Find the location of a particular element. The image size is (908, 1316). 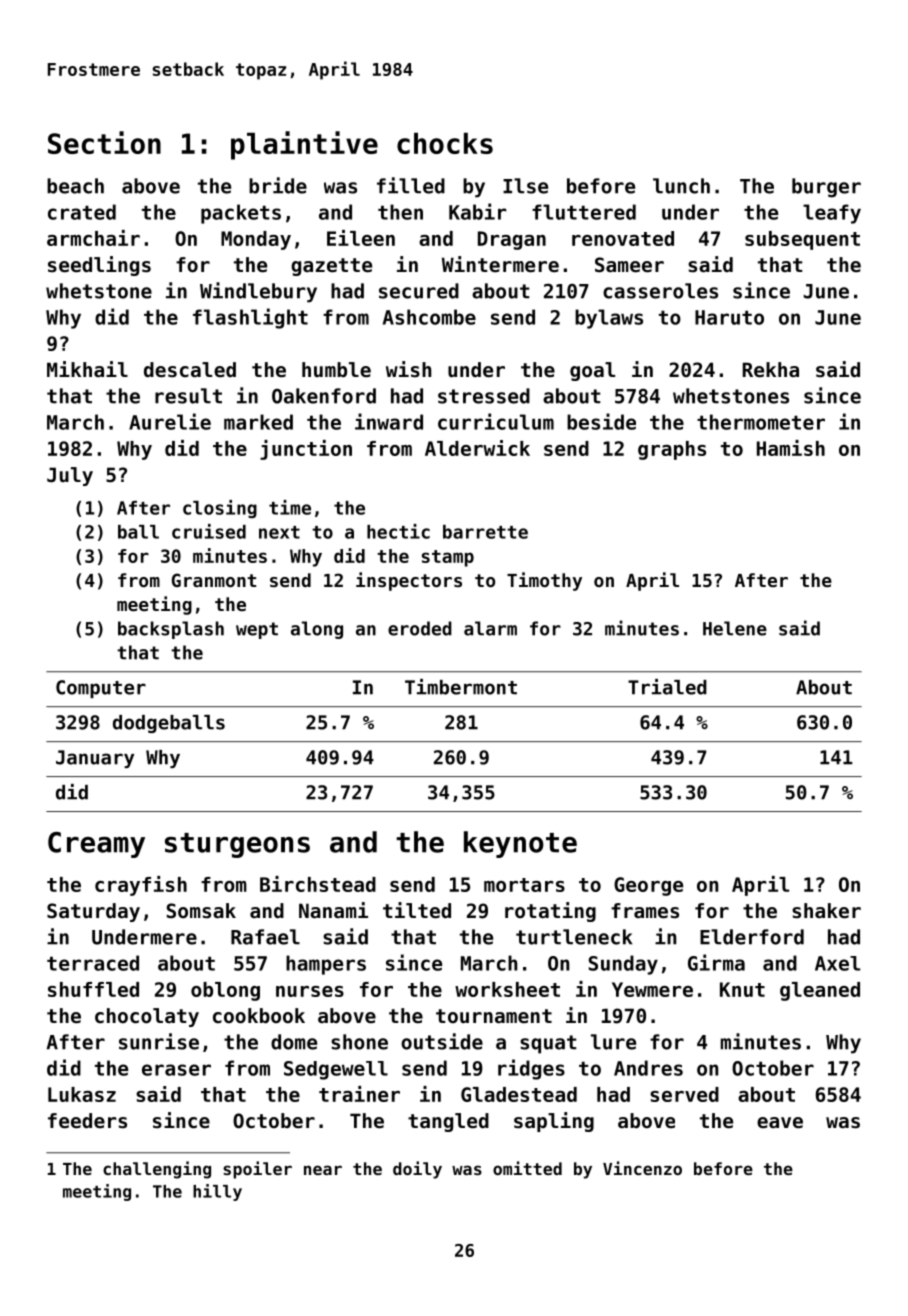

goal is located at coordinates (592, 371).
